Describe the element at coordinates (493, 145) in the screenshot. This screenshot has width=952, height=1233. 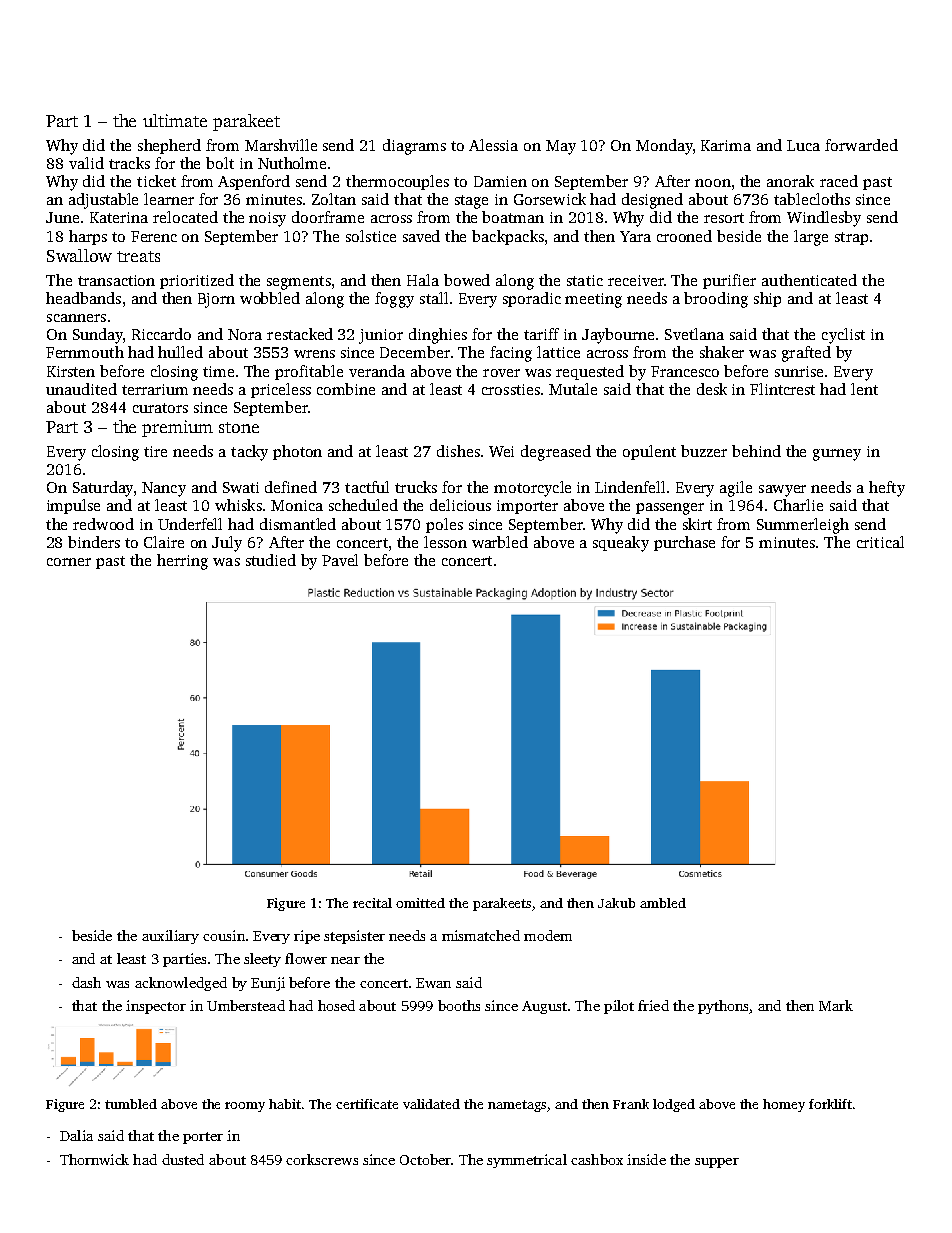
I see `Alessia` at that location.
